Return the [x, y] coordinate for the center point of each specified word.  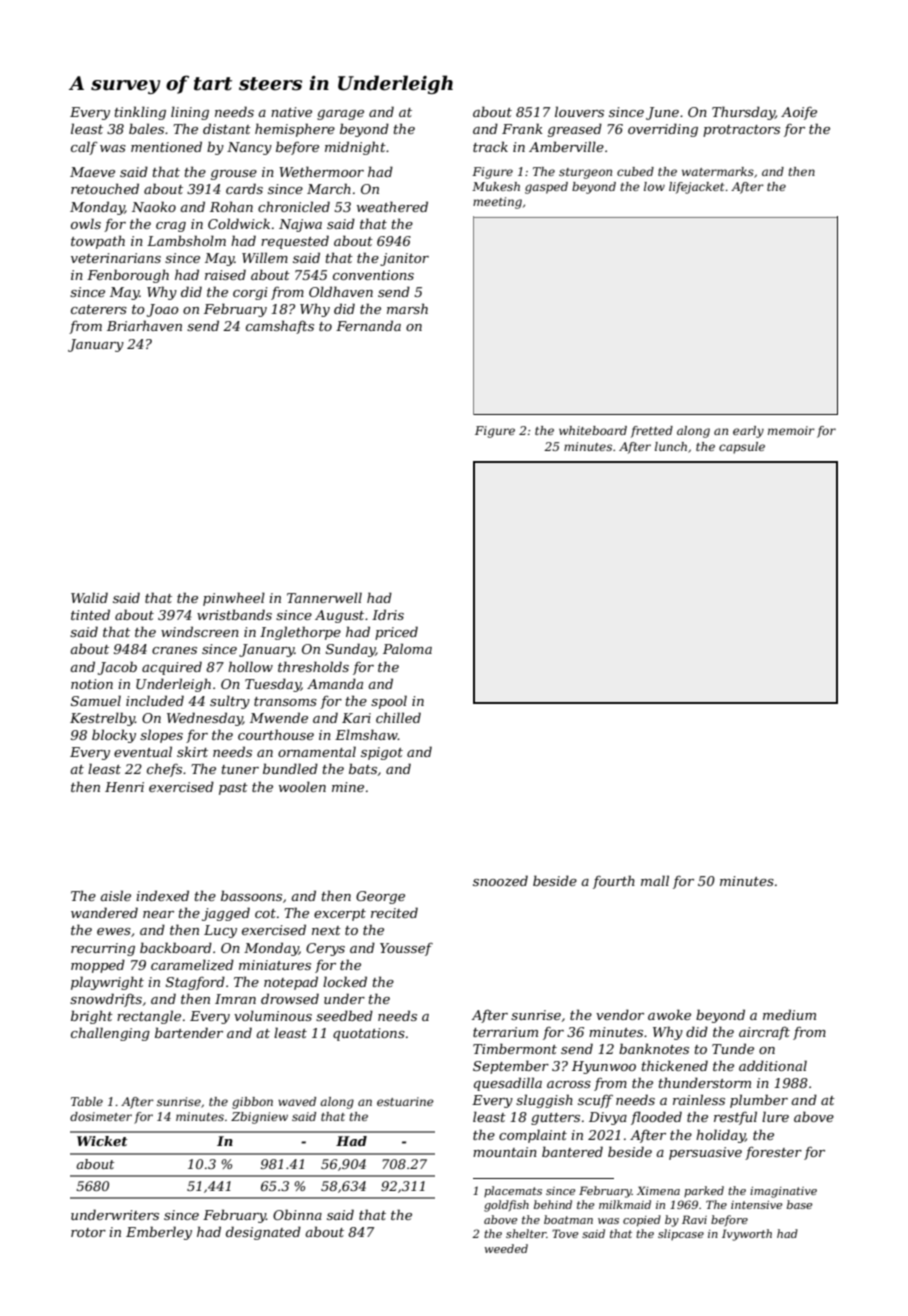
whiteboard [593, 430]
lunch [671, 446]
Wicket [102, 1141]
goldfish [506, 1206]
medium [789, 1014]
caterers [99, 309]
